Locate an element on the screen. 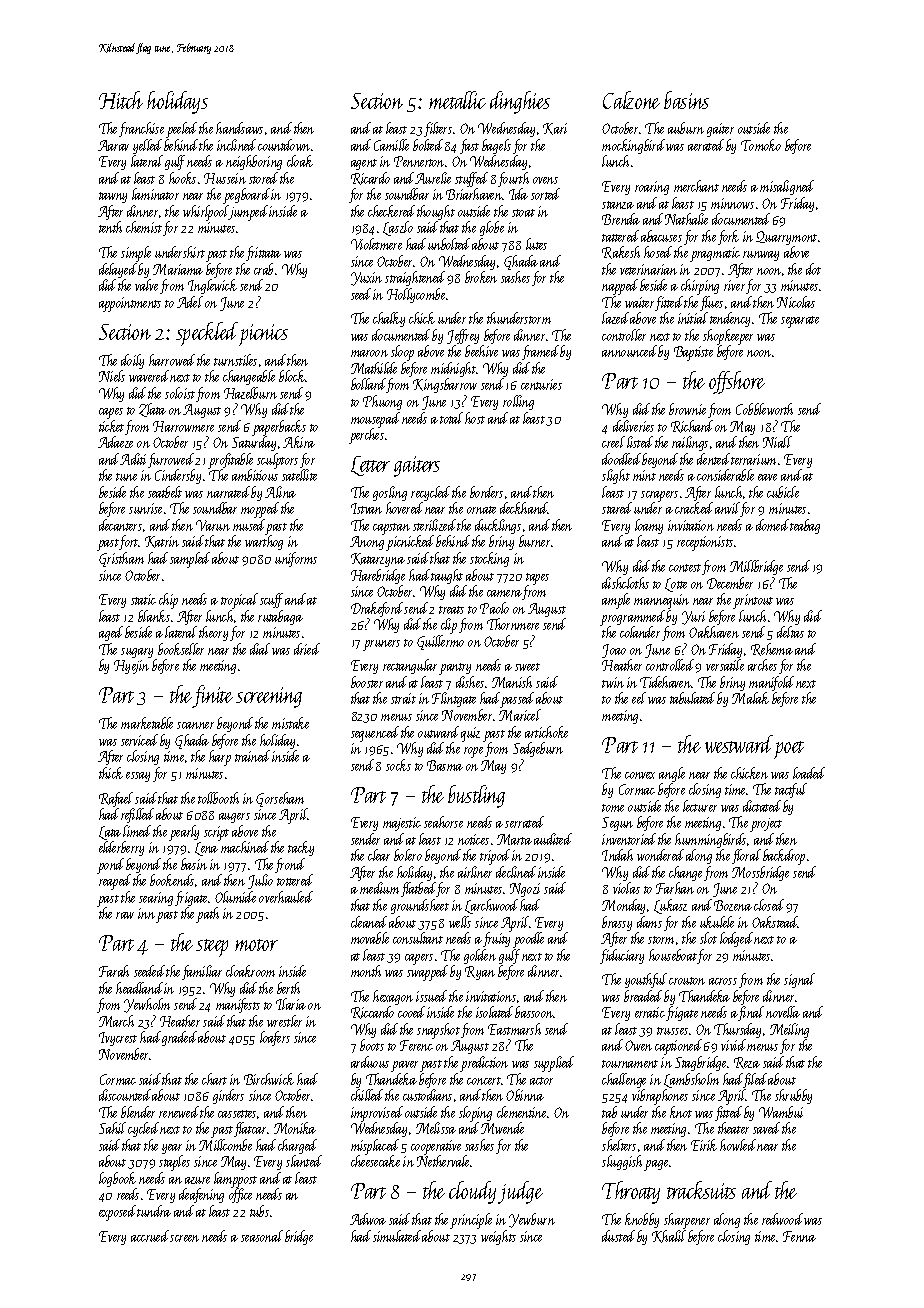  boots is located at coordinates (372, 1045).
